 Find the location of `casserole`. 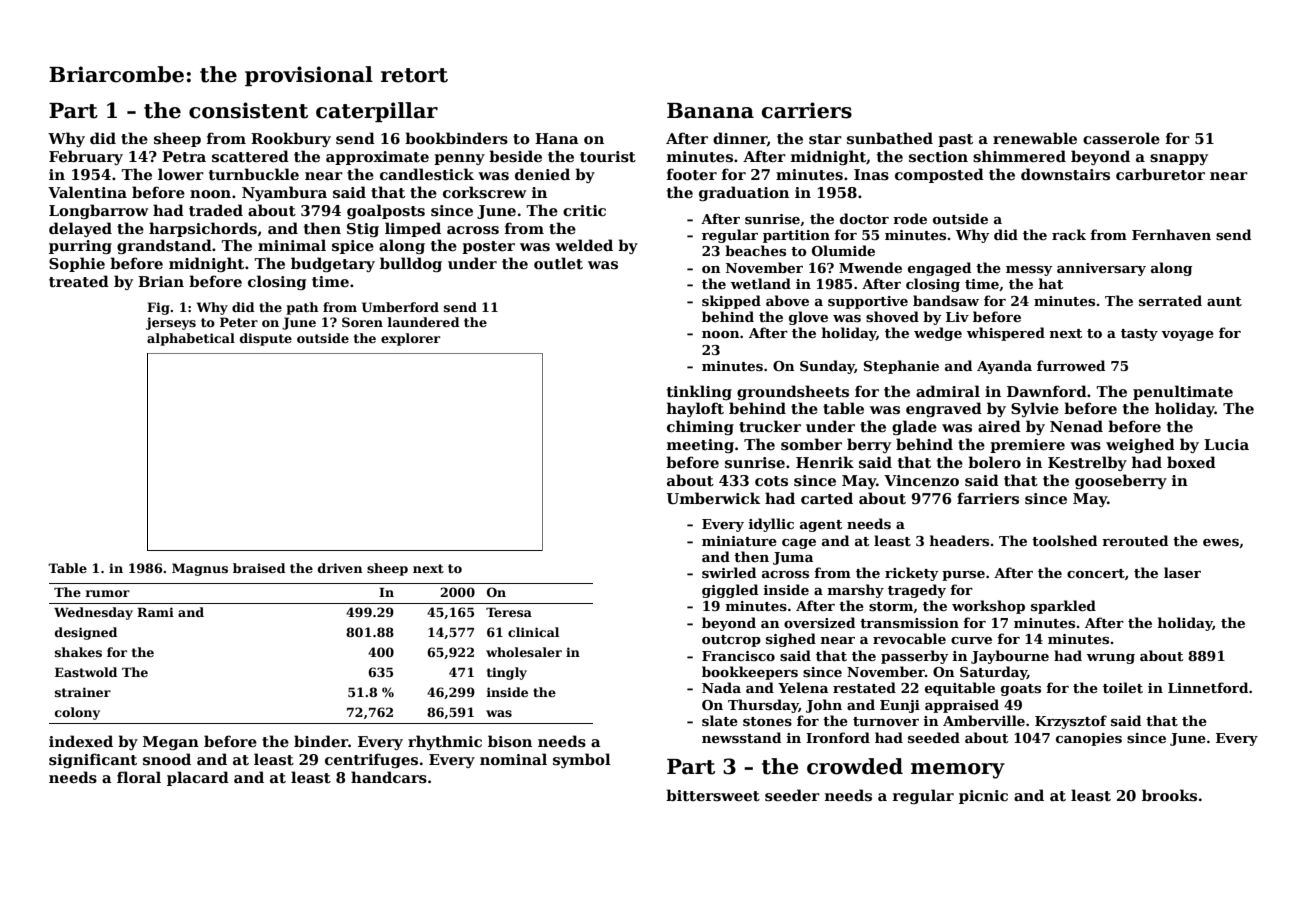

casserole is located at coordinates (1121, 138).
